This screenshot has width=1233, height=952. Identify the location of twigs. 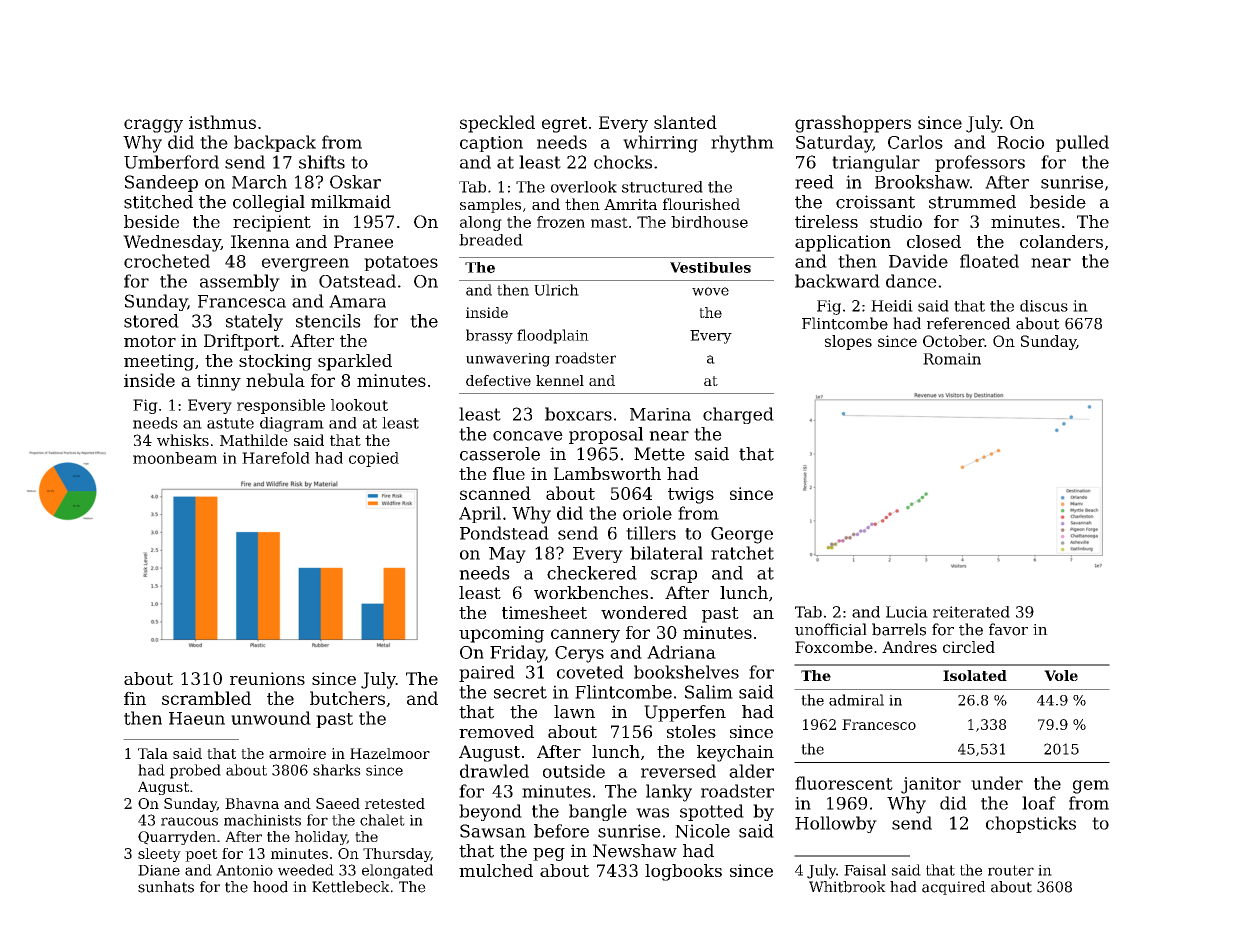
(691, 495).
